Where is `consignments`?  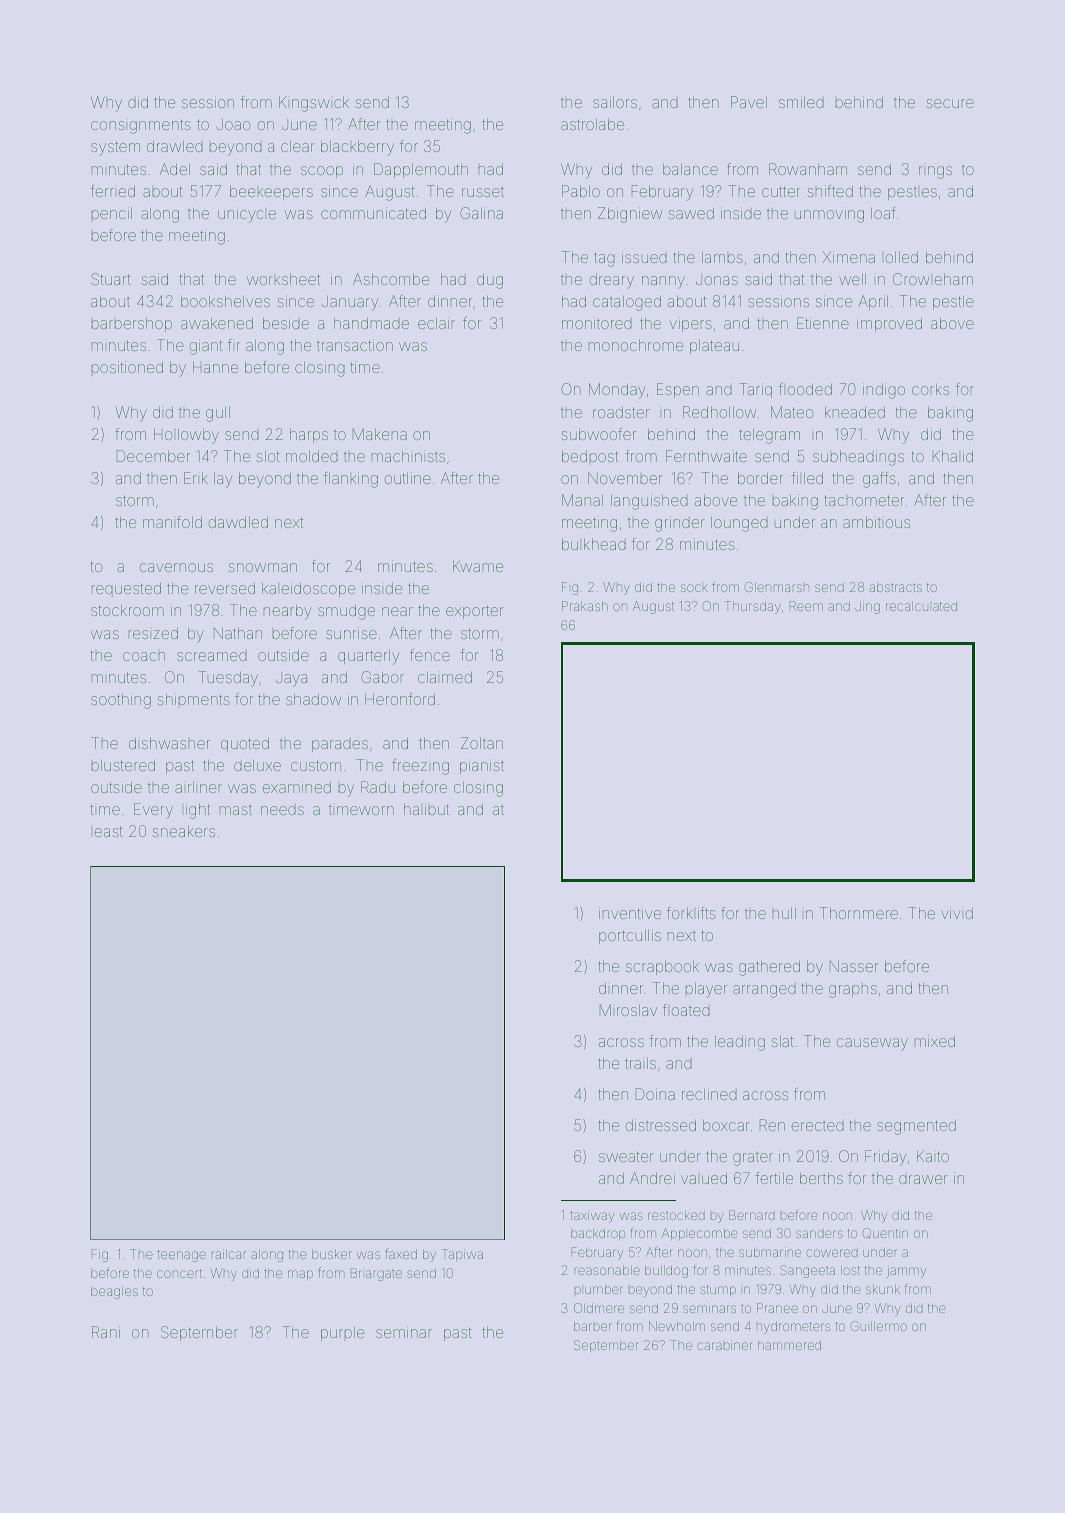
consignments is located at coordinates (141, 126).
